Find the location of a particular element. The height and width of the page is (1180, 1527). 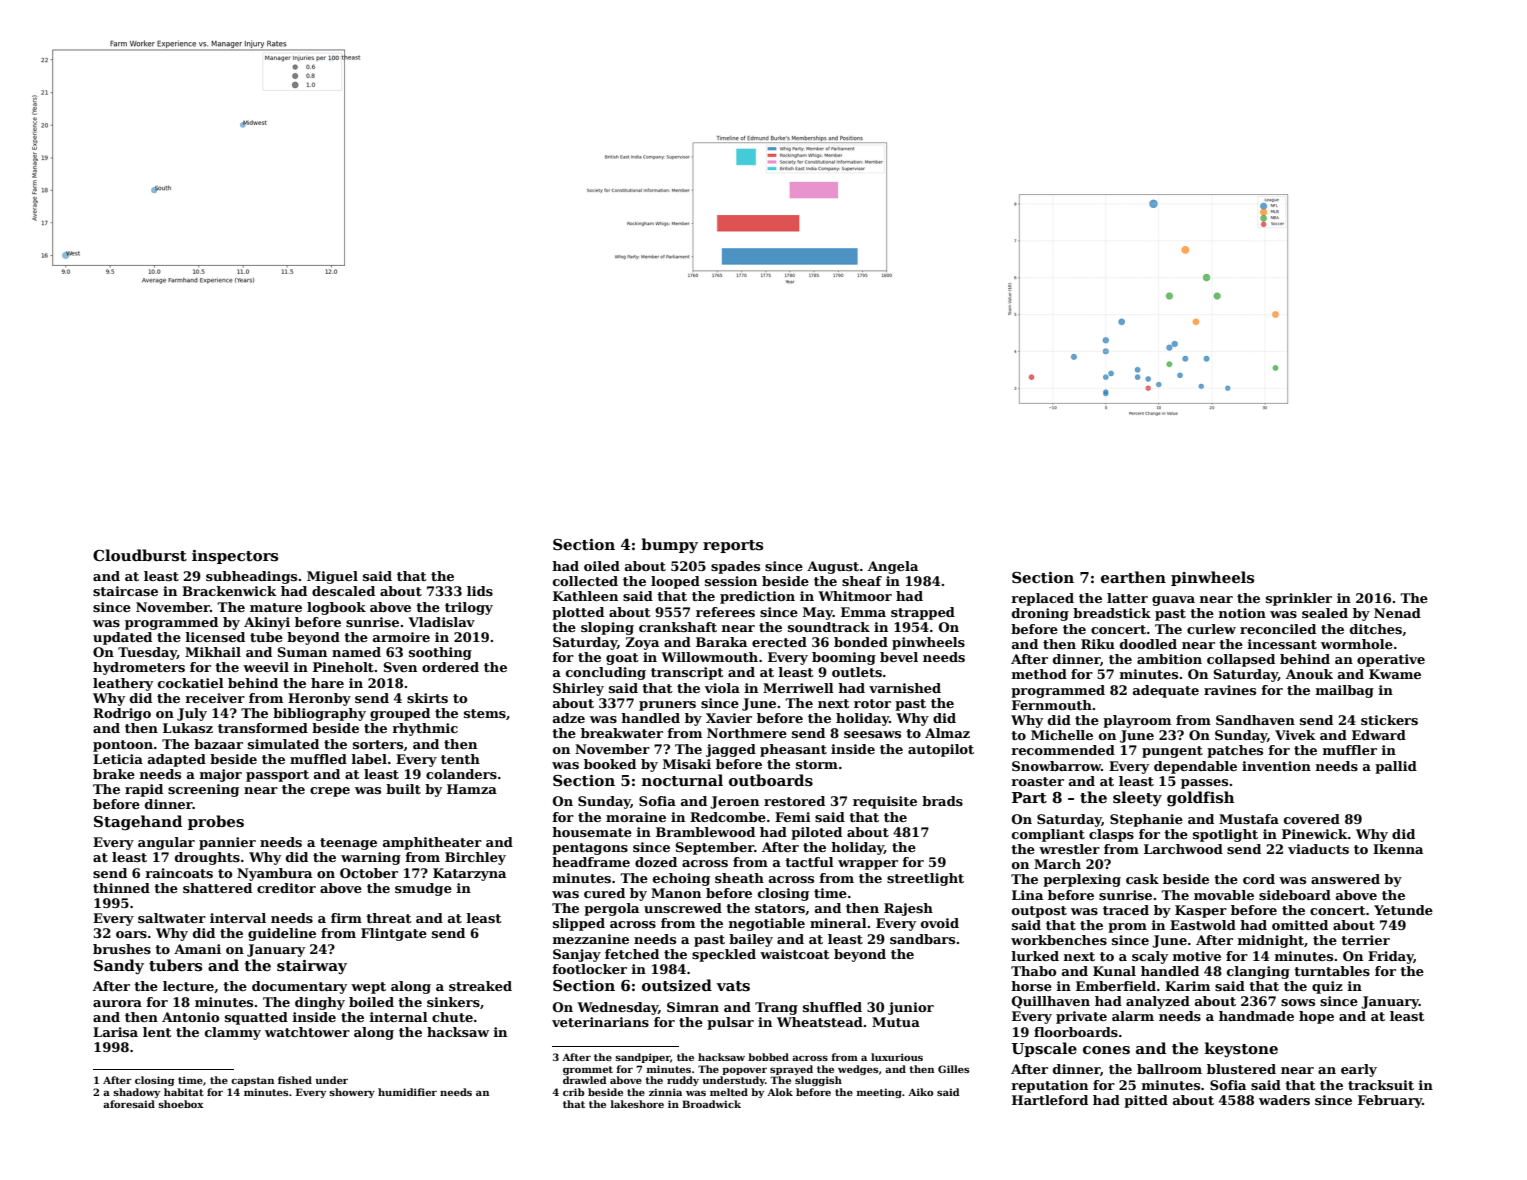

Amani is located at coordinates (197, 949).
